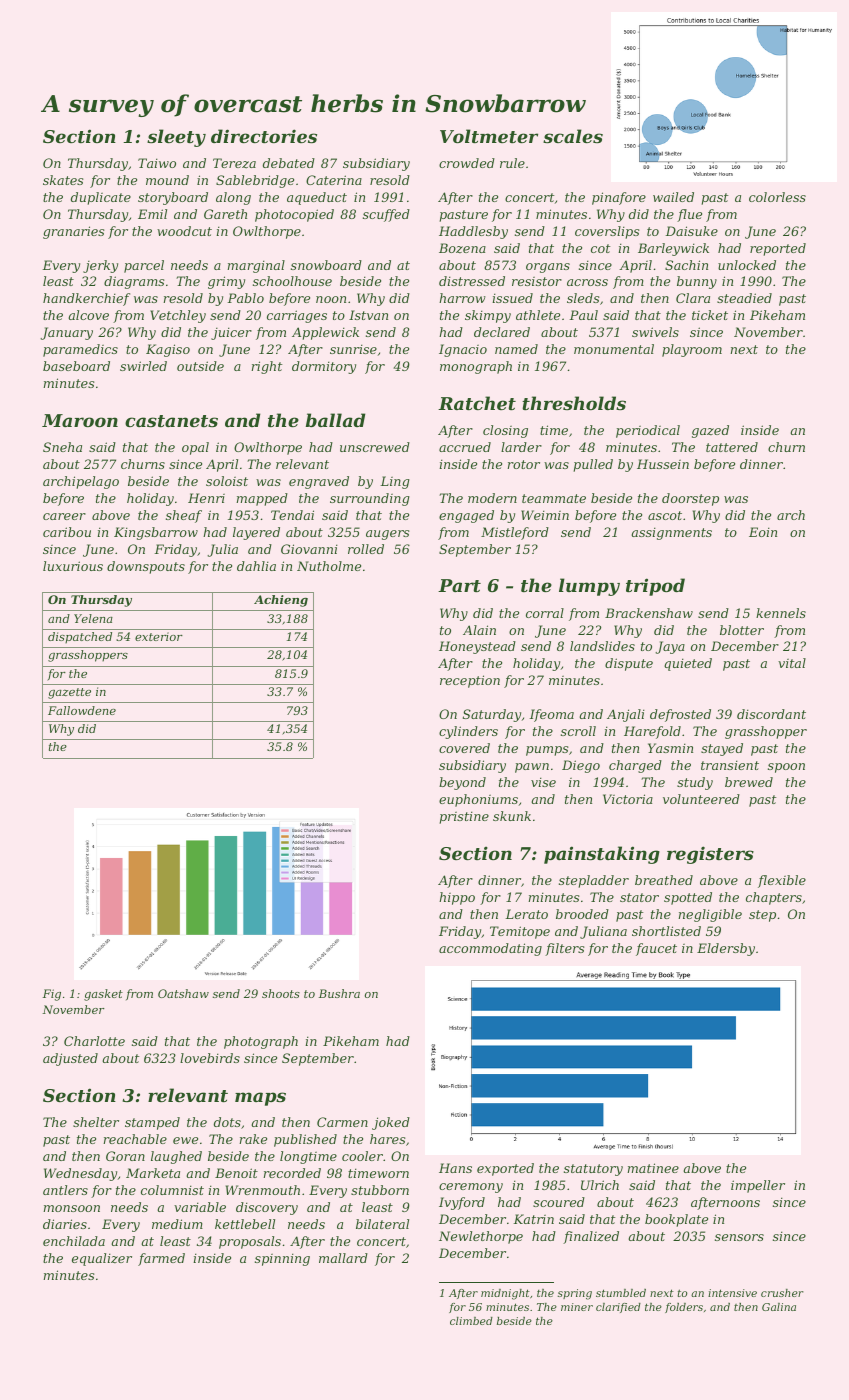 This screenshot has width=849, height=1400. I want to click on dispute, so click(629, 664).
